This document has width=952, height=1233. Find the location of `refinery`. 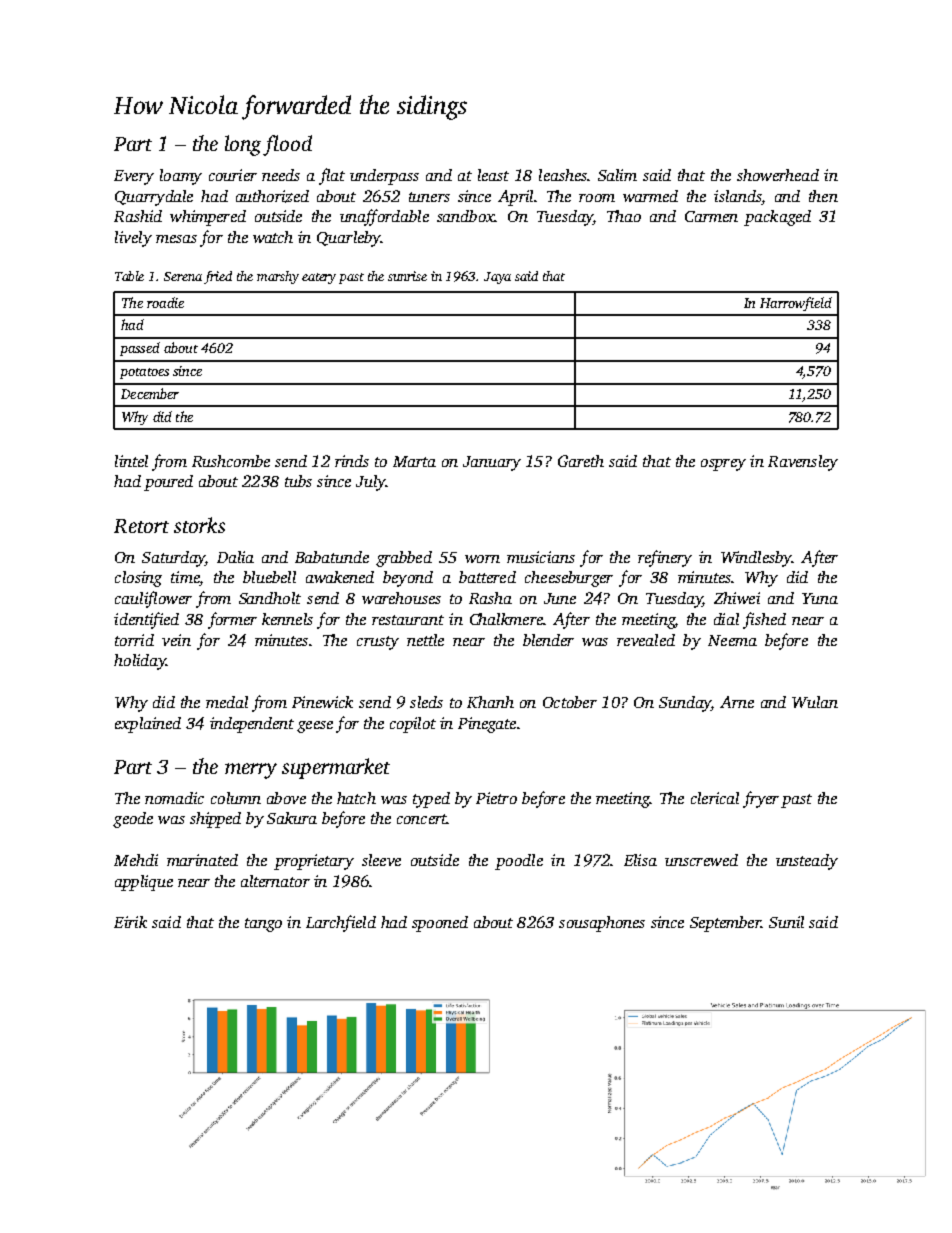

refinery is located at coordinates (665, 558).
